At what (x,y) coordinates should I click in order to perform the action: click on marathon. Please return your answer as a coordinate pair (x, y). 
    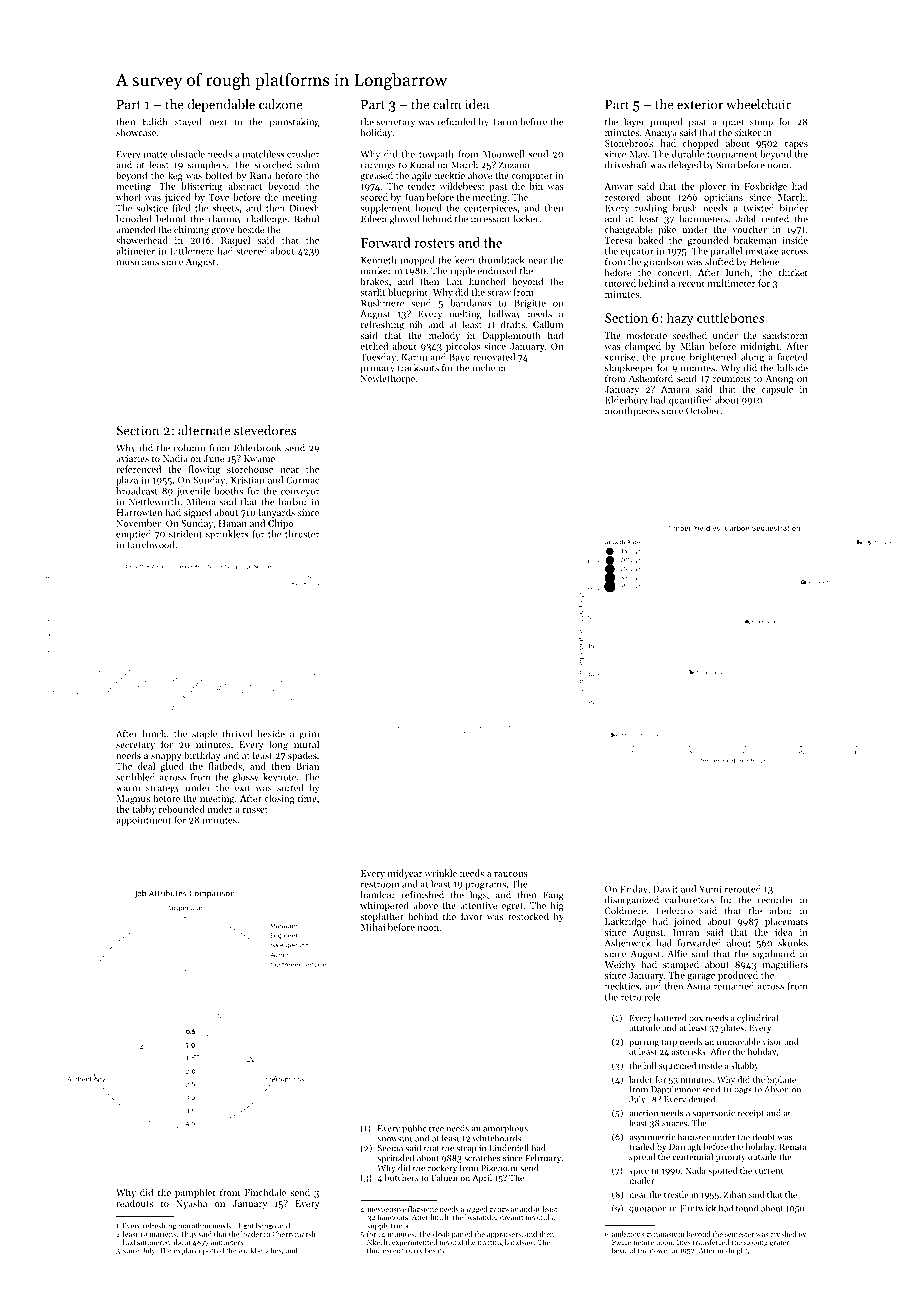
    Looking at the image, I should click on (194, 1226).
